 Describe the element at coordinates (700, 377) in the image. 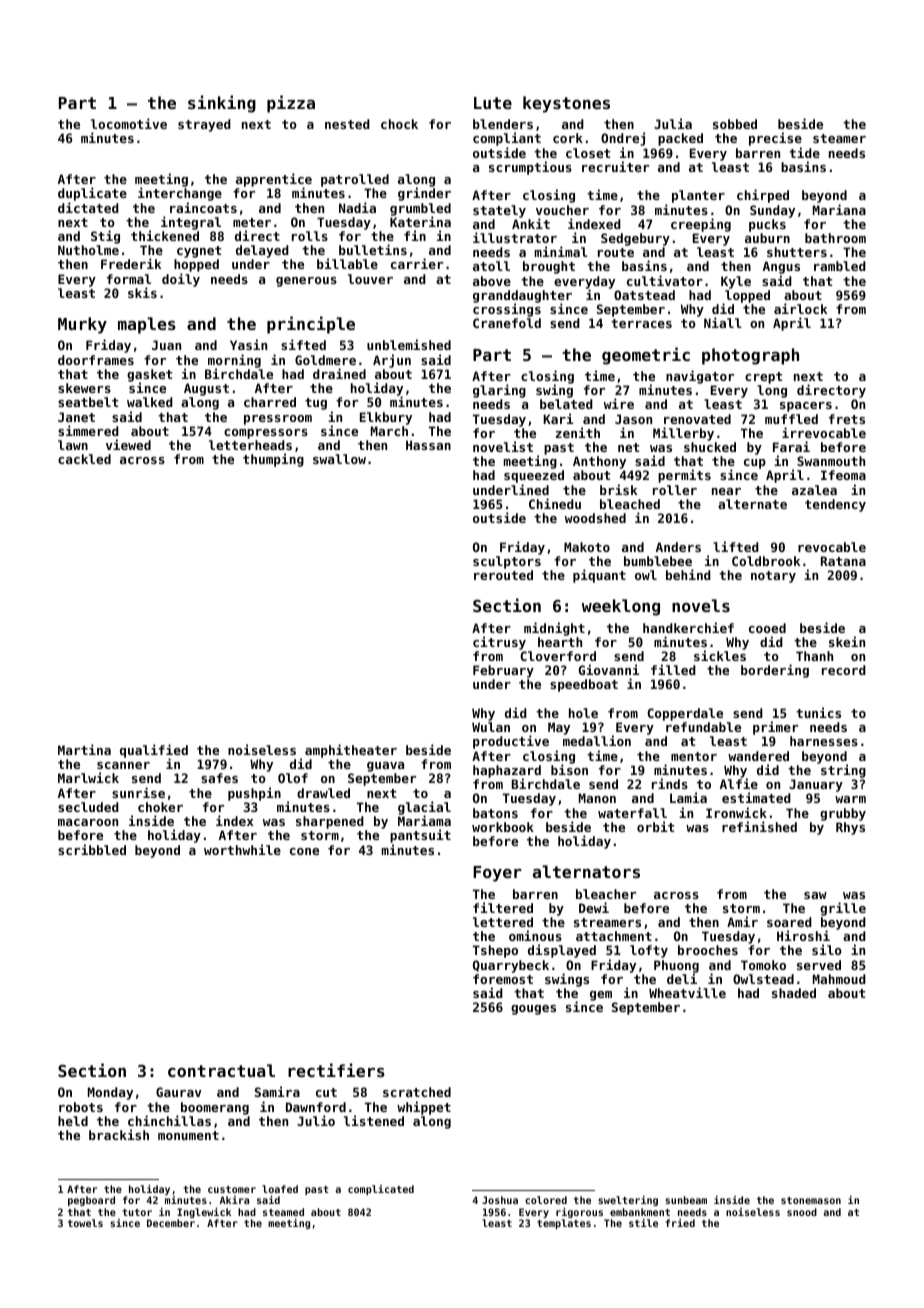

I see `navigator` at that location.
